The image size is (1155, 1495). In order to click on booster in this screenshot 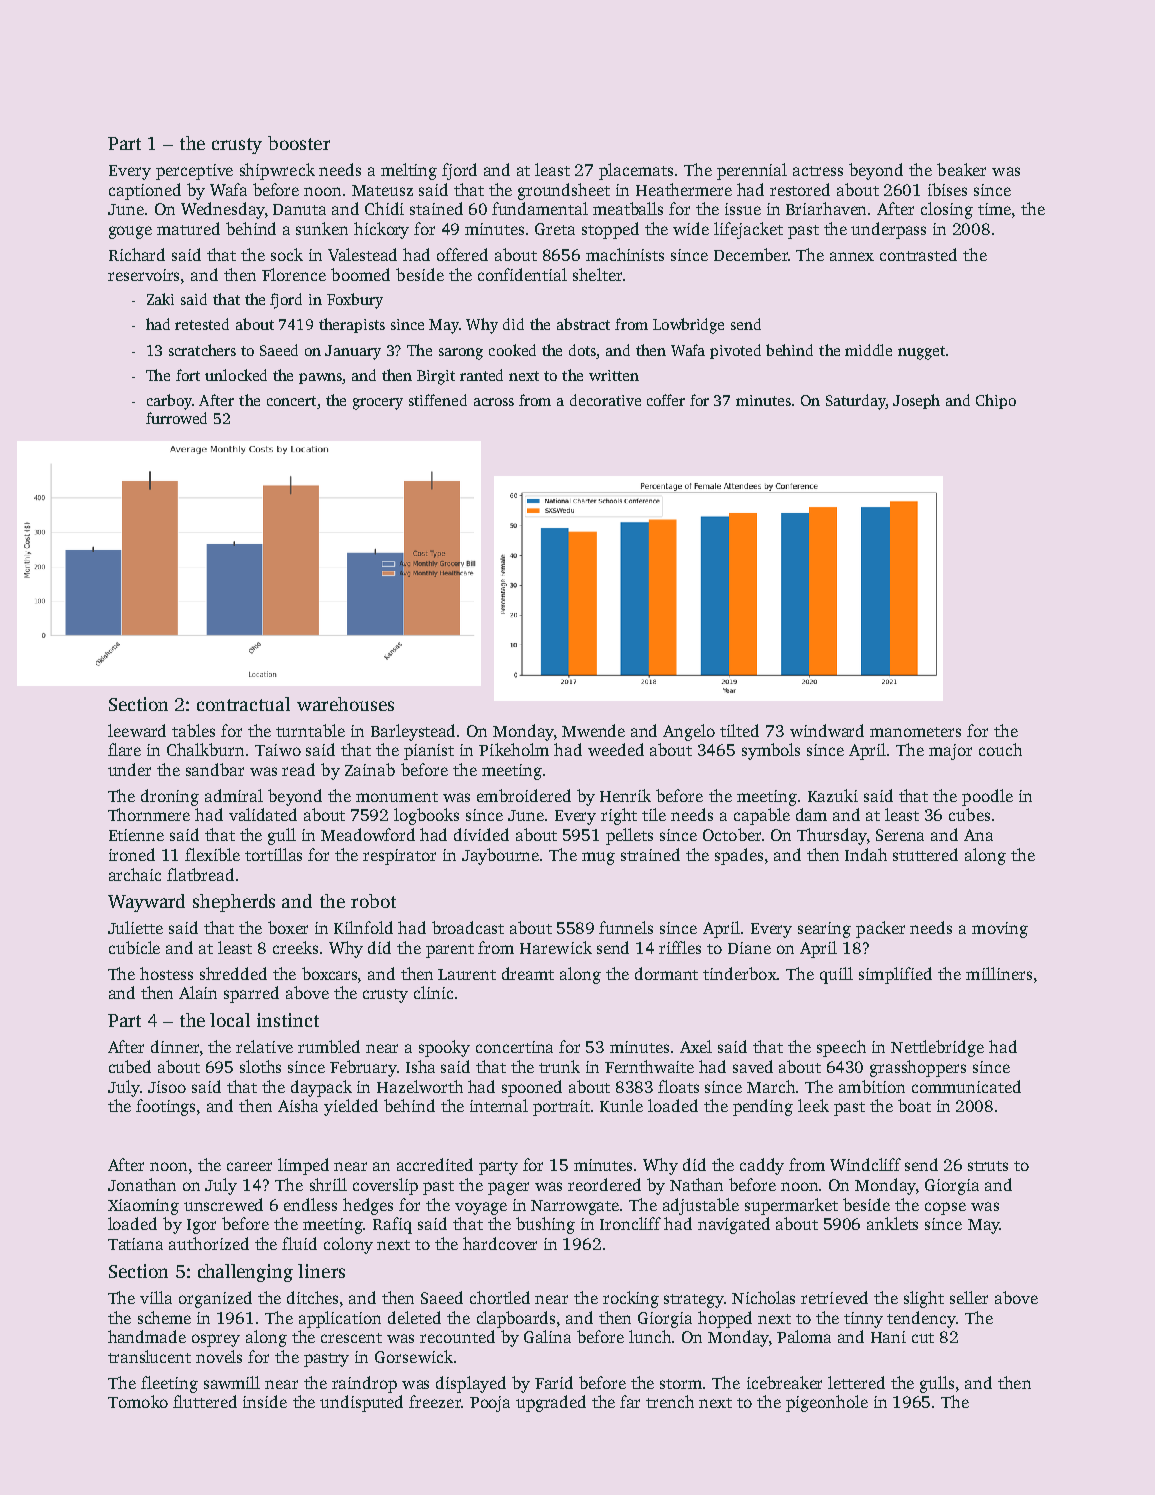, I will do `click(299, 143)`.
